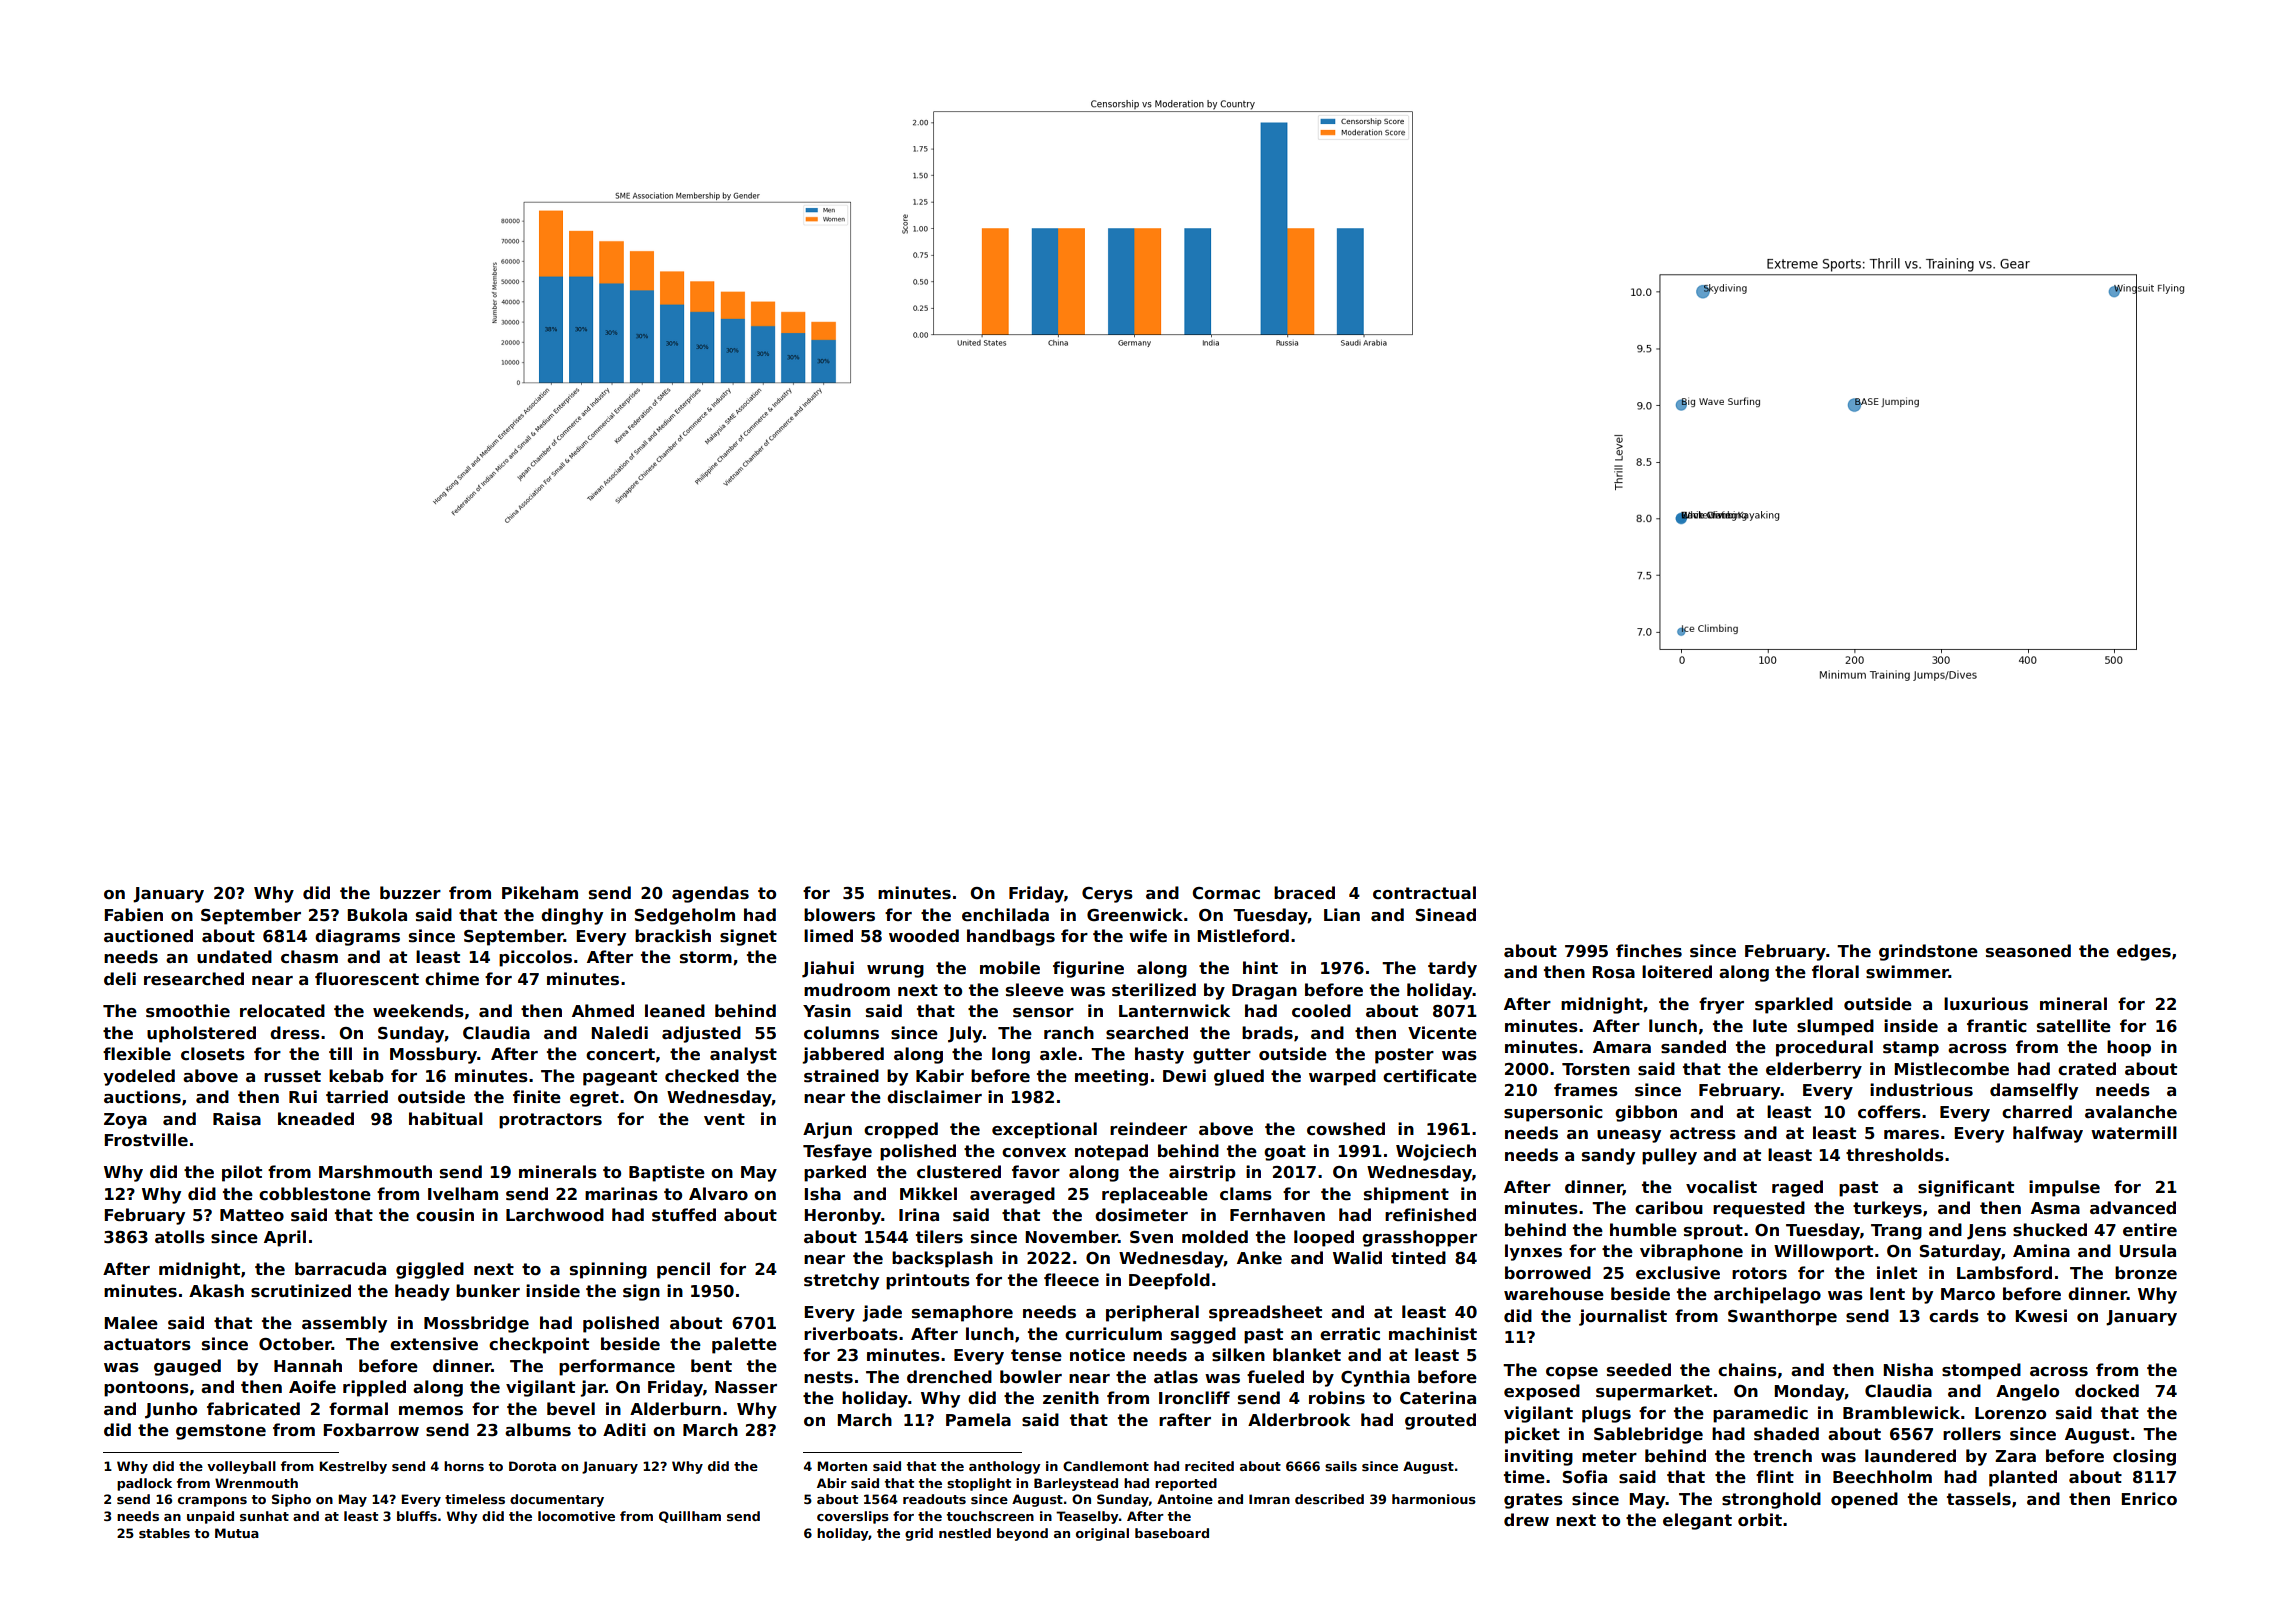 The image size is (2281, 1613). I want to click on fryer, so click(1721, 1005).
